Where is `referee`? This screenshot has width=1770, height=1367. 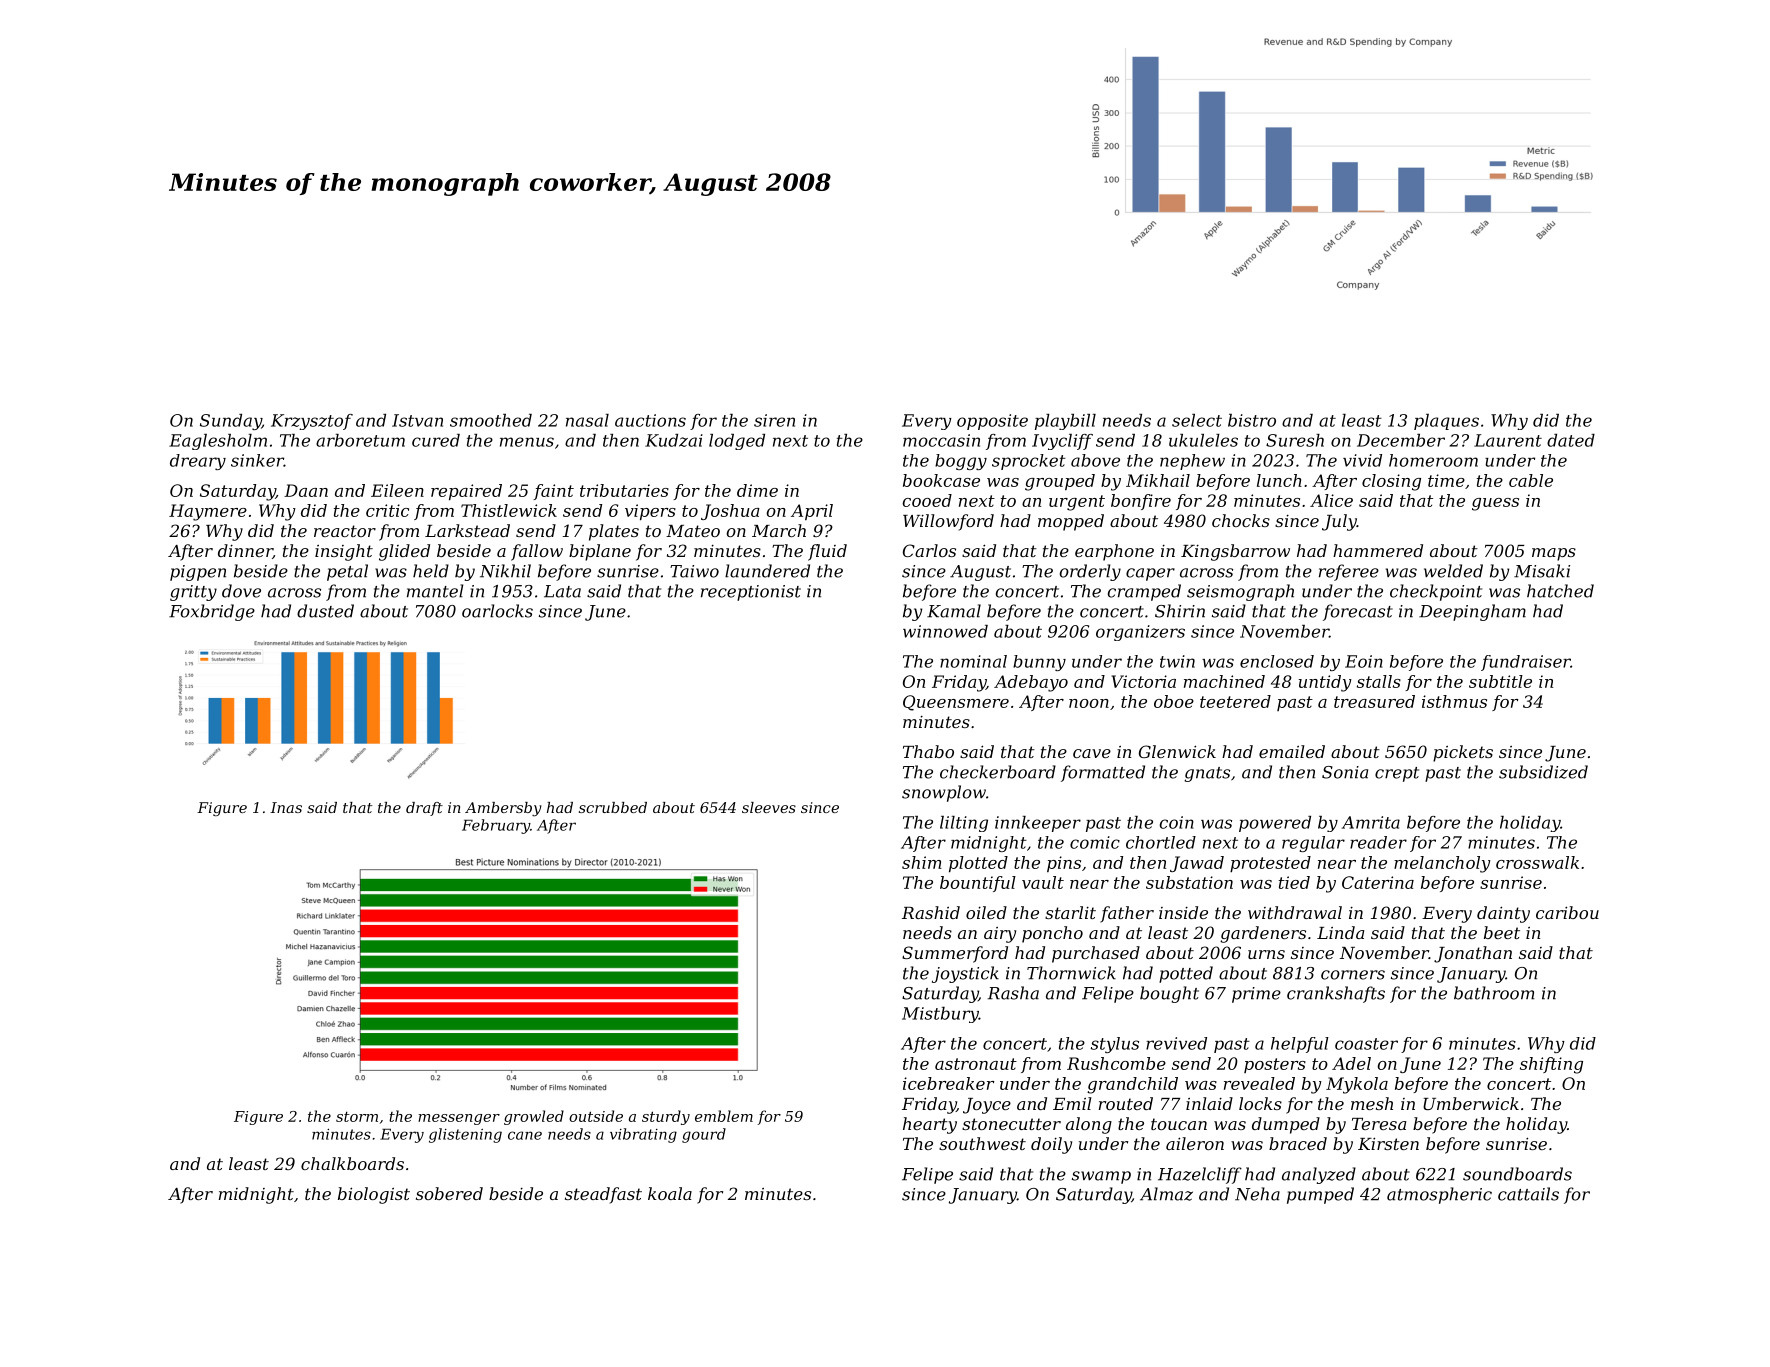 referee is located at coordinates (1349, 572).
